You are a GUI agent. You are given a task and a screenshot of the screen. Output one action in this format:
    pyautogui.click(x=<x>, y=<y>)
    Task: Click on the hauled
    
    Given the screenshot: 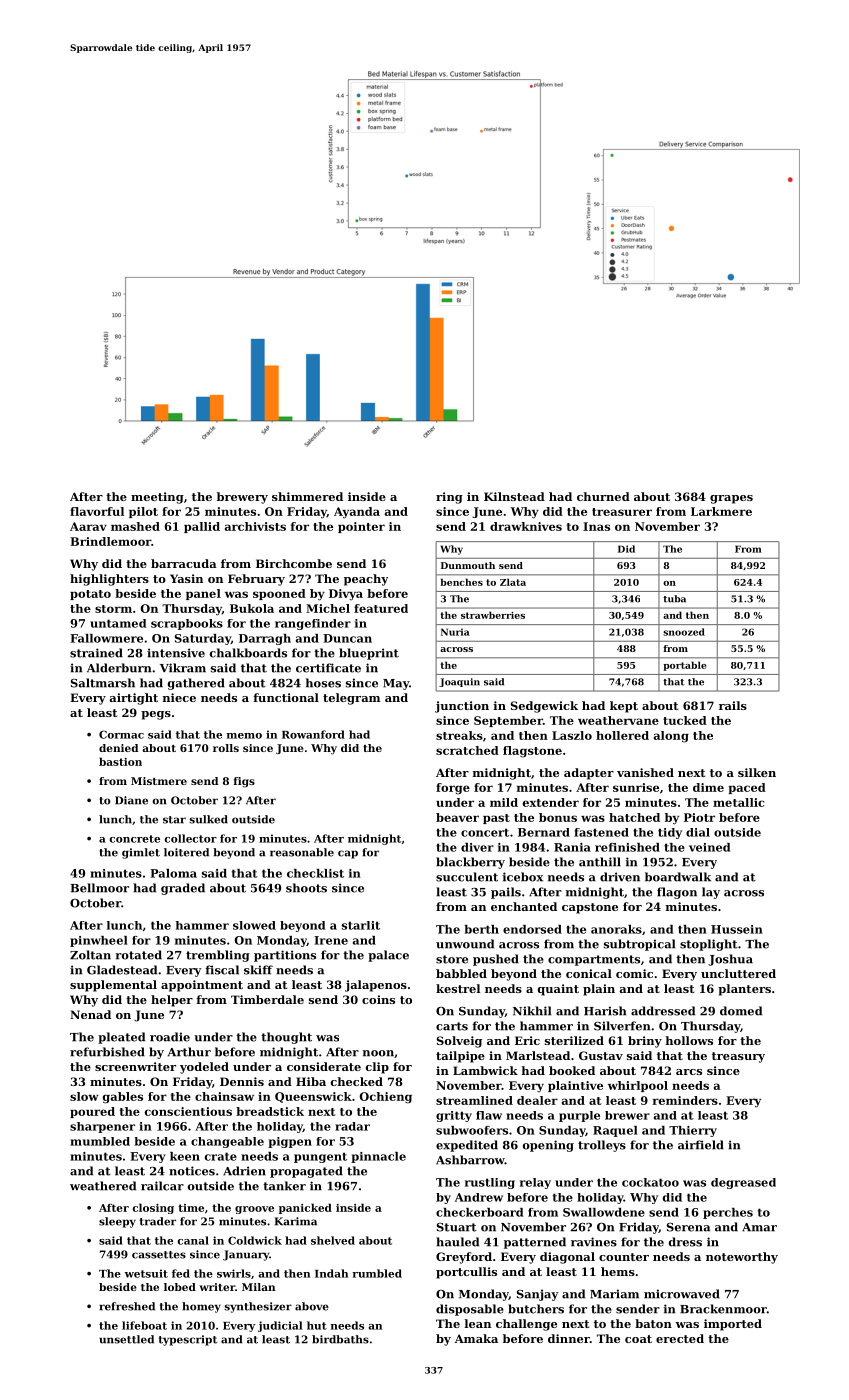 What is the action you would take?
    pyautogui.click(x=457, y=1242)
